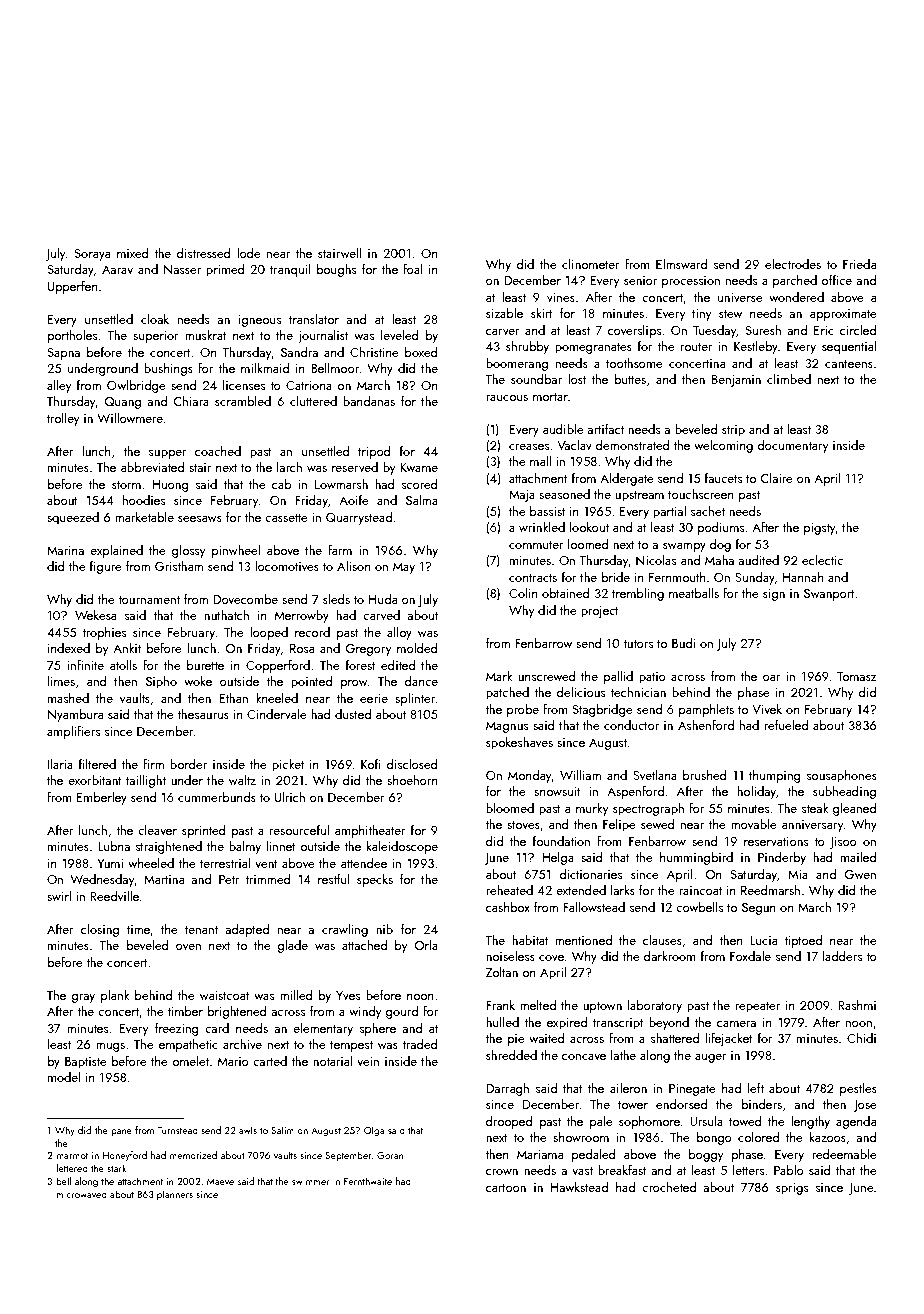 Image resolution: width=924 pixels, height=1314 pixels. Describe the element at coordinates (691, 282) in the image. I see `procession` at that location.
